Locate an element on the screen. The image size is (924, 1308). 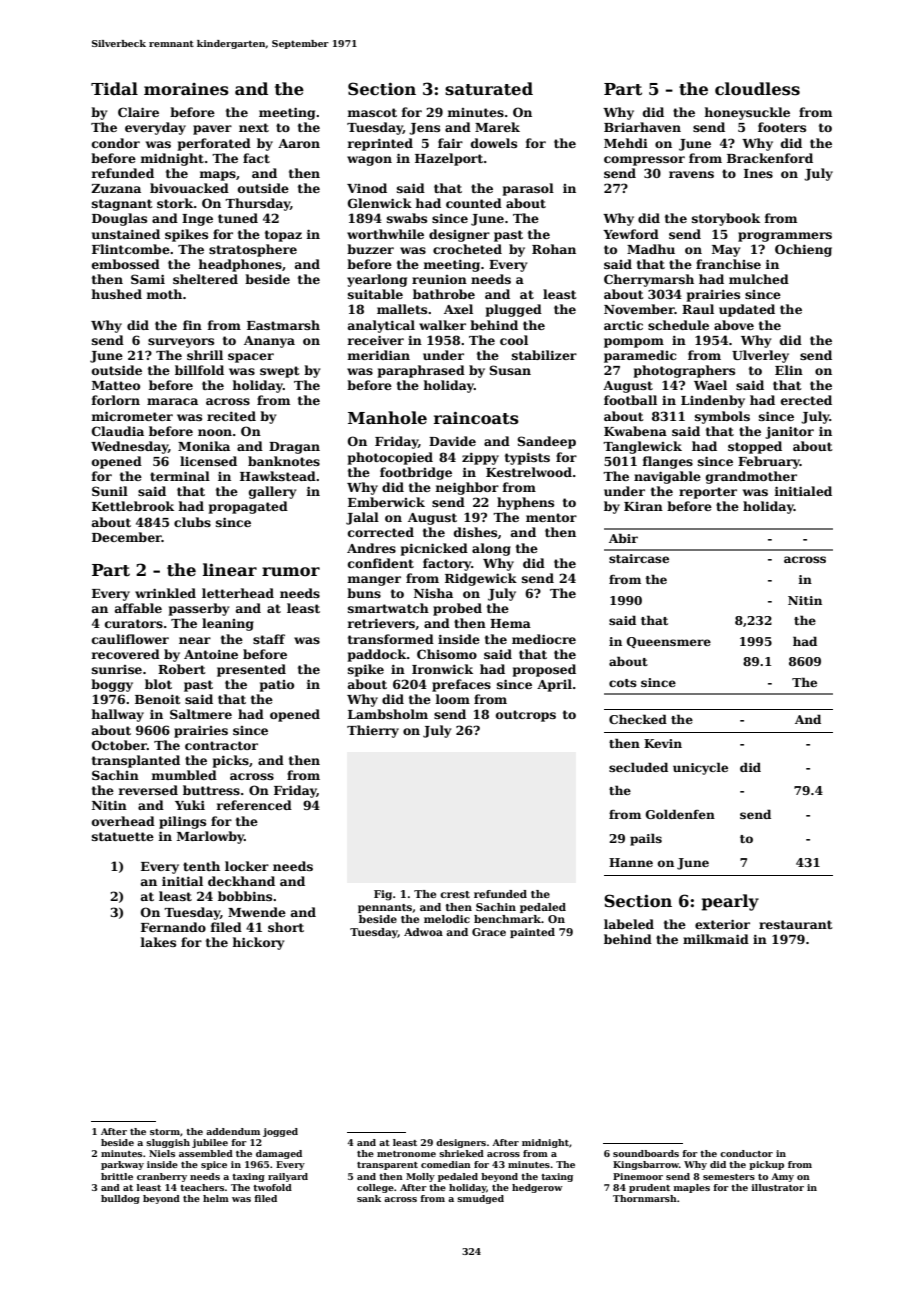
rumor is located at coordinates (291, 571).
